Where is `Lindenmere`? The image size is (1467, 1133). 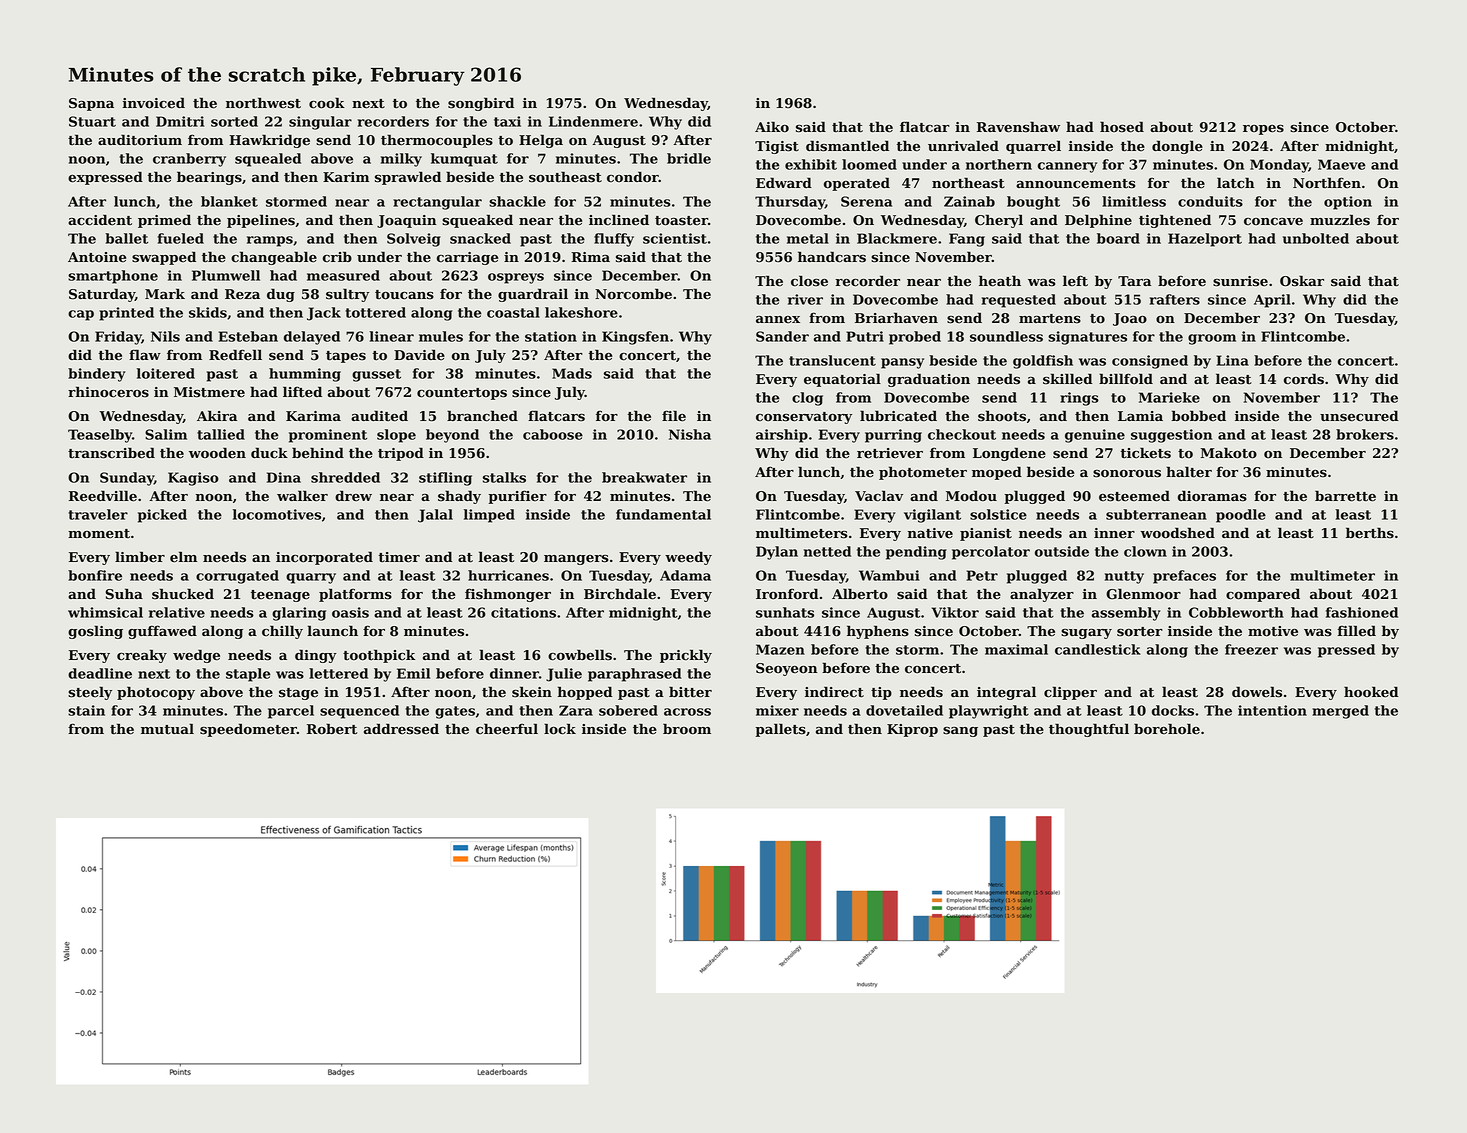
Lindenmere is located at coordinates (593, 121).
